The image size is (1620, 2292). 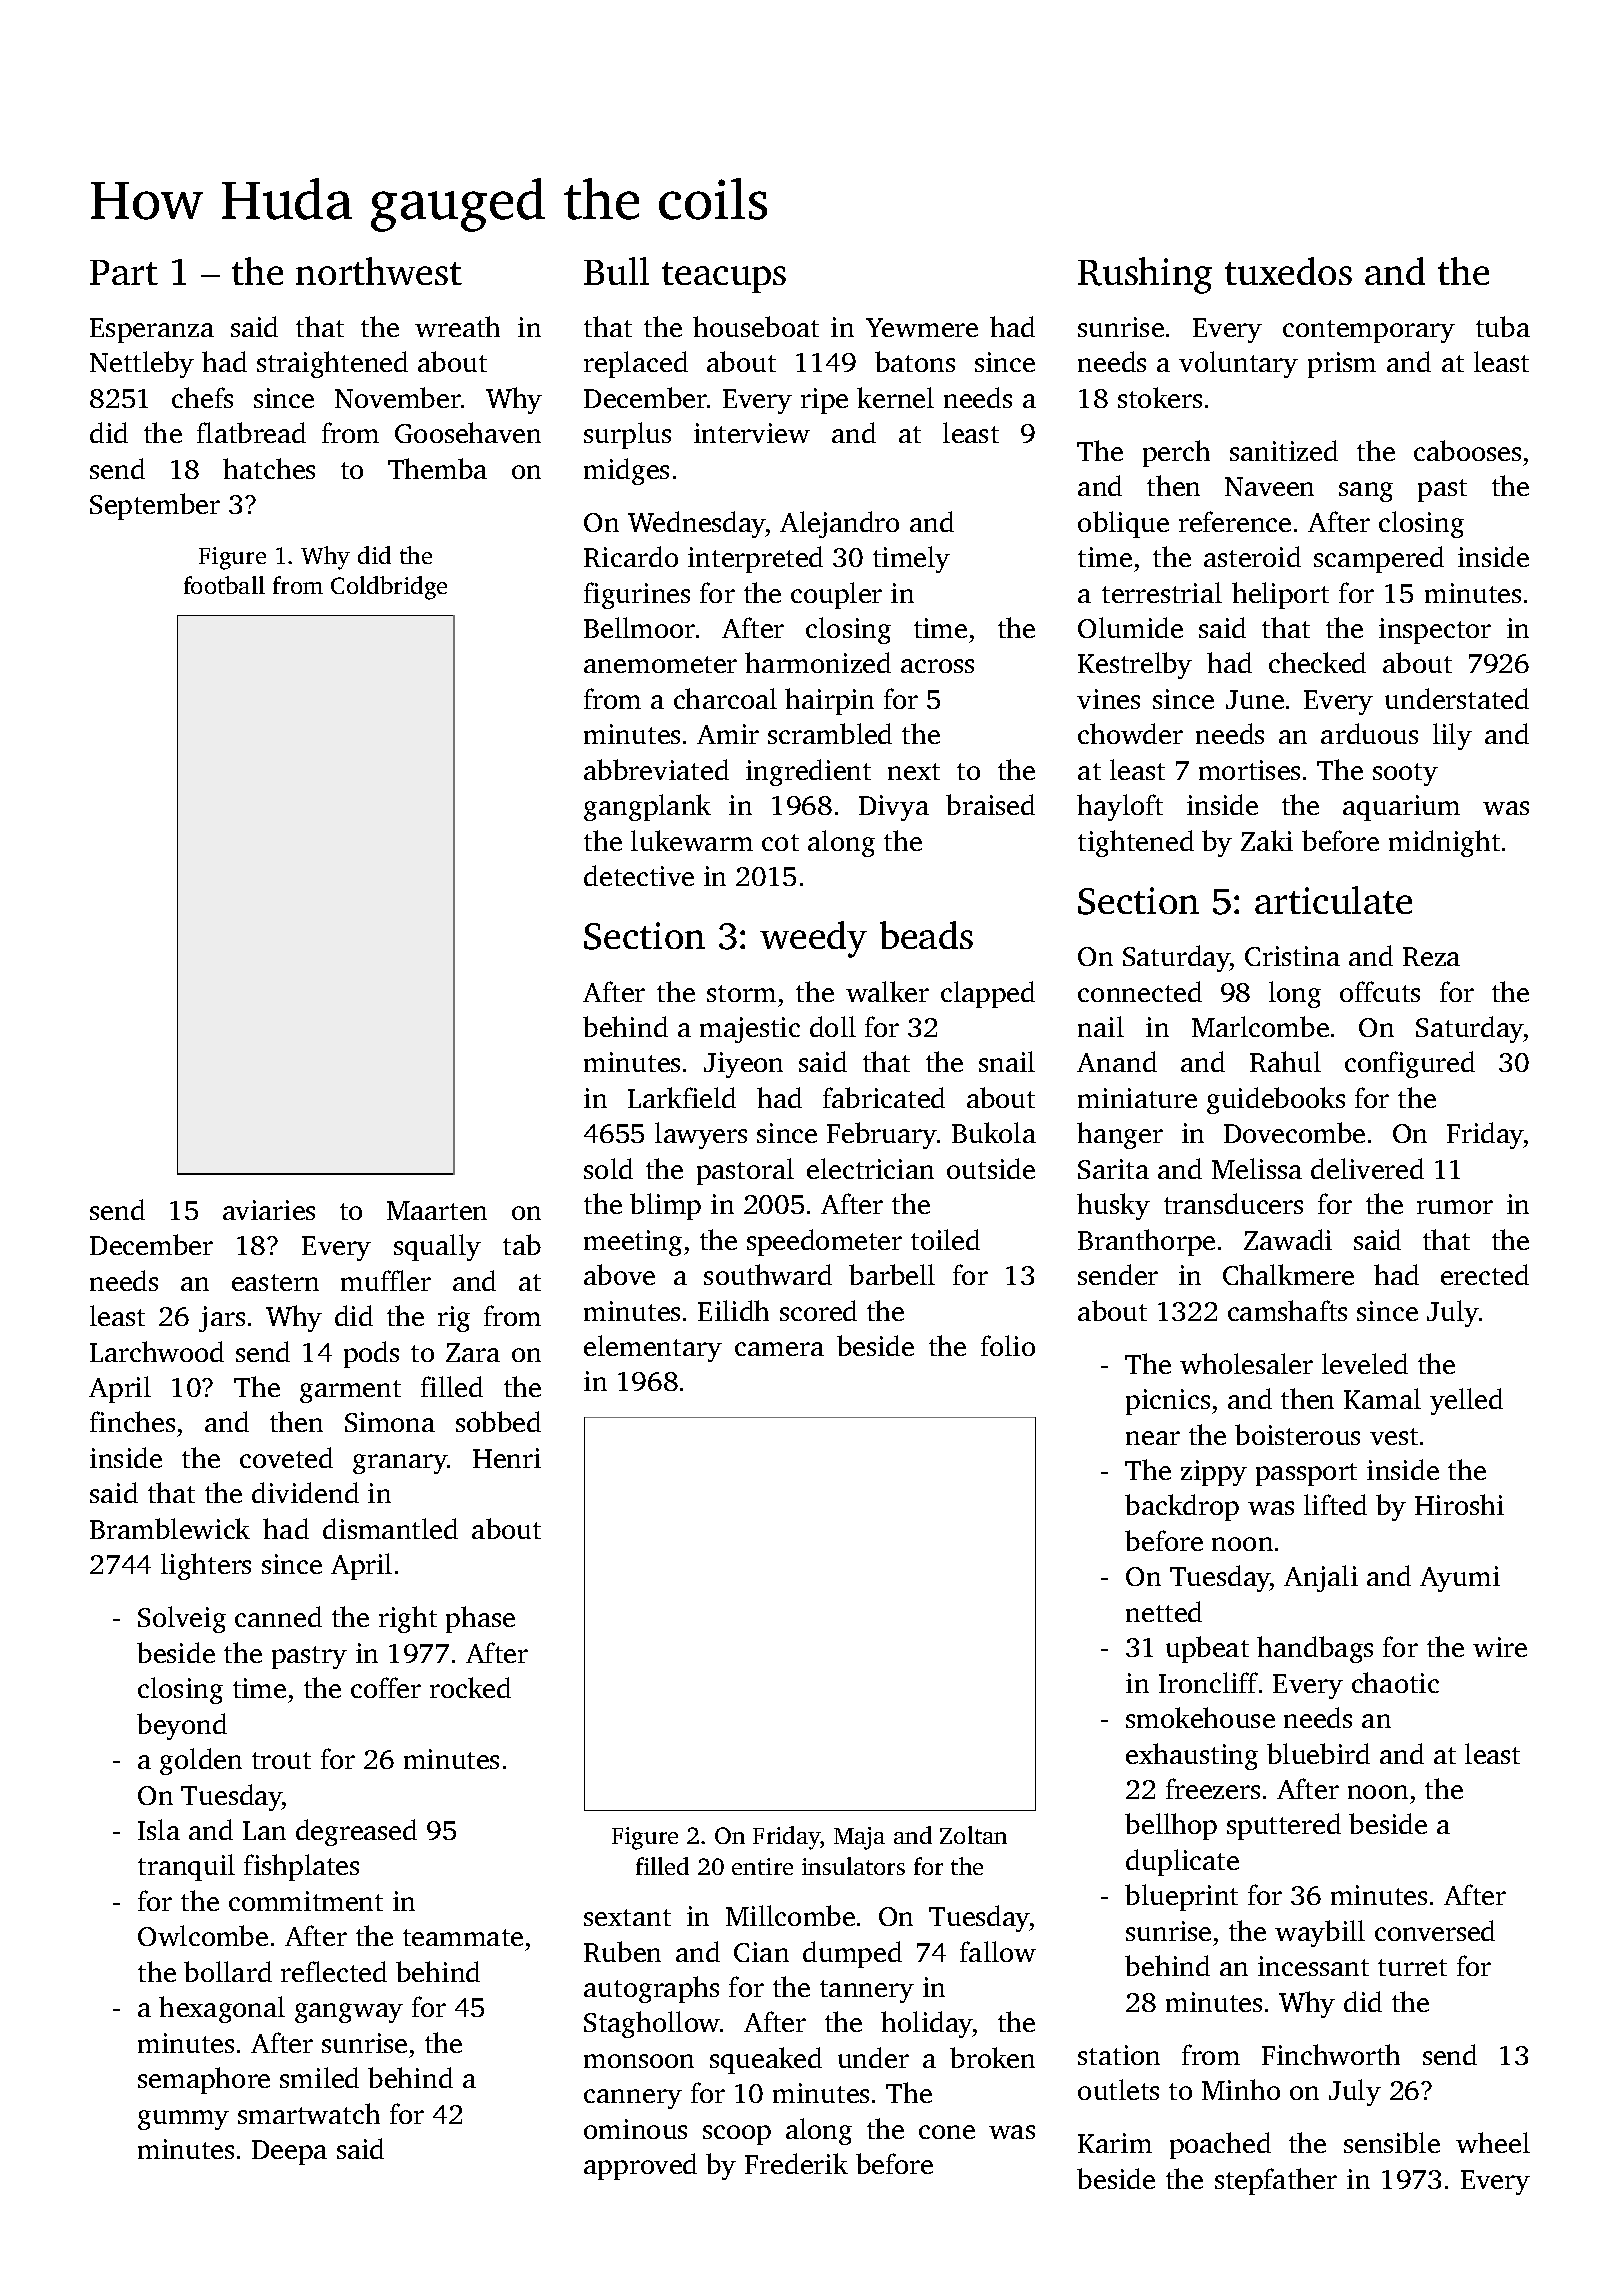 What do you see at coordinates (306, 1901) in the document?
I see `commitment` at bounding box center [306, 1901].
